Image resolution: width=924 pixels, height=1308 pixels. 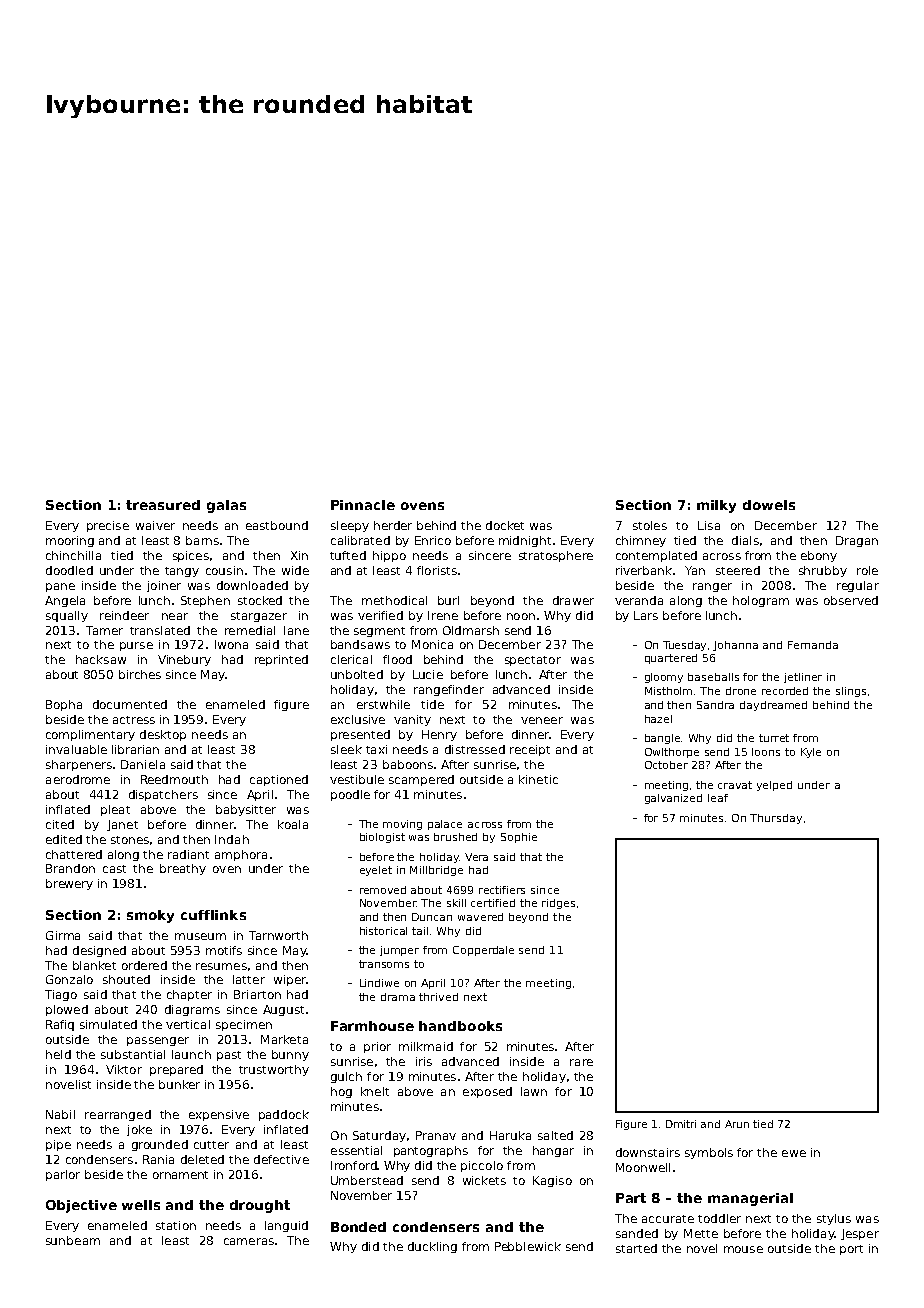 I want to click on Bonded, so click(x=358, y=1227).
